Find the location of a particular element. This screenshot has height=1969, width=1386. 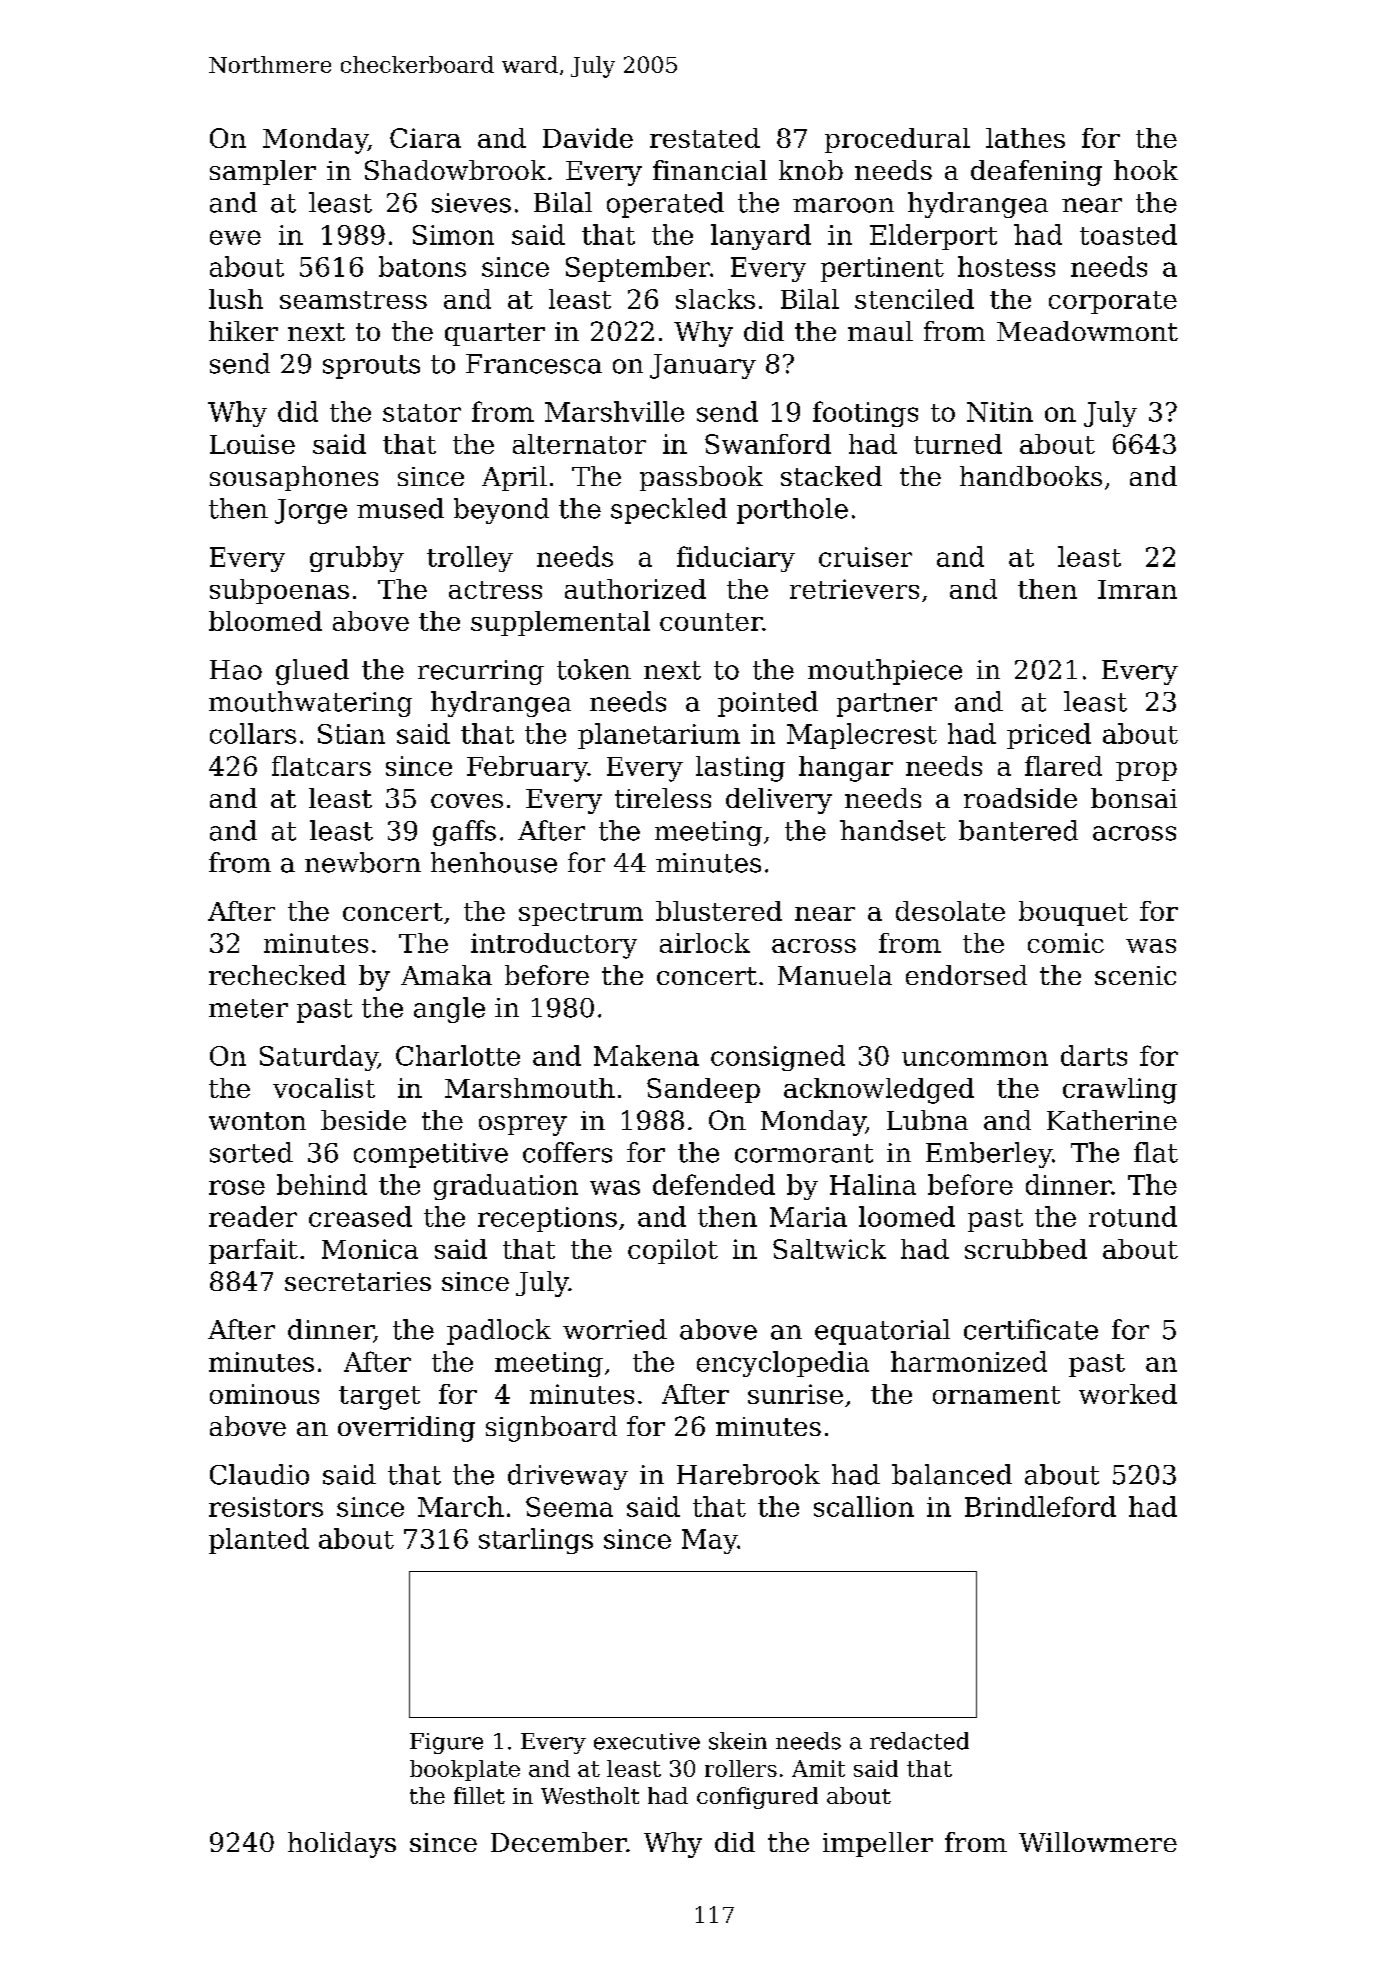

holidays is located at coordinates (342, 1845).
